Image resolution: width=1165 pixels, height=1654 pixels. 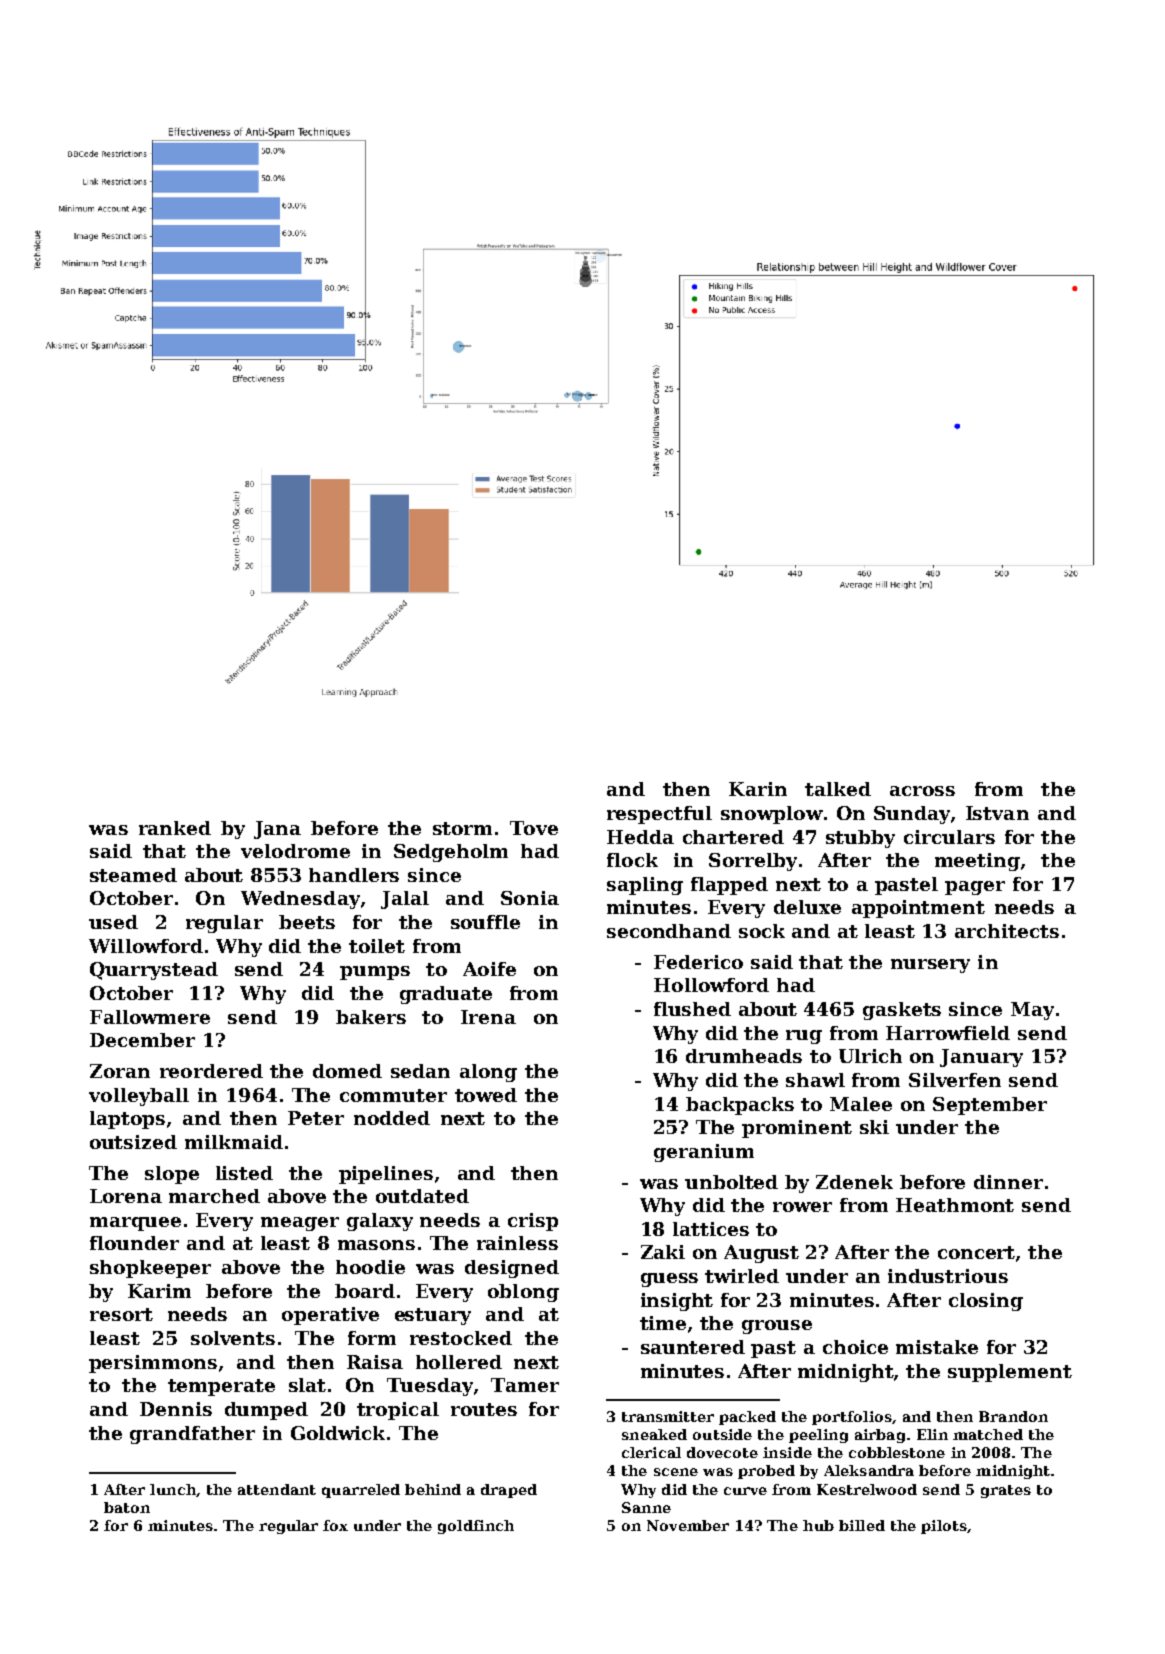 I want to click on secondhand, so click(x=669, y=931).
